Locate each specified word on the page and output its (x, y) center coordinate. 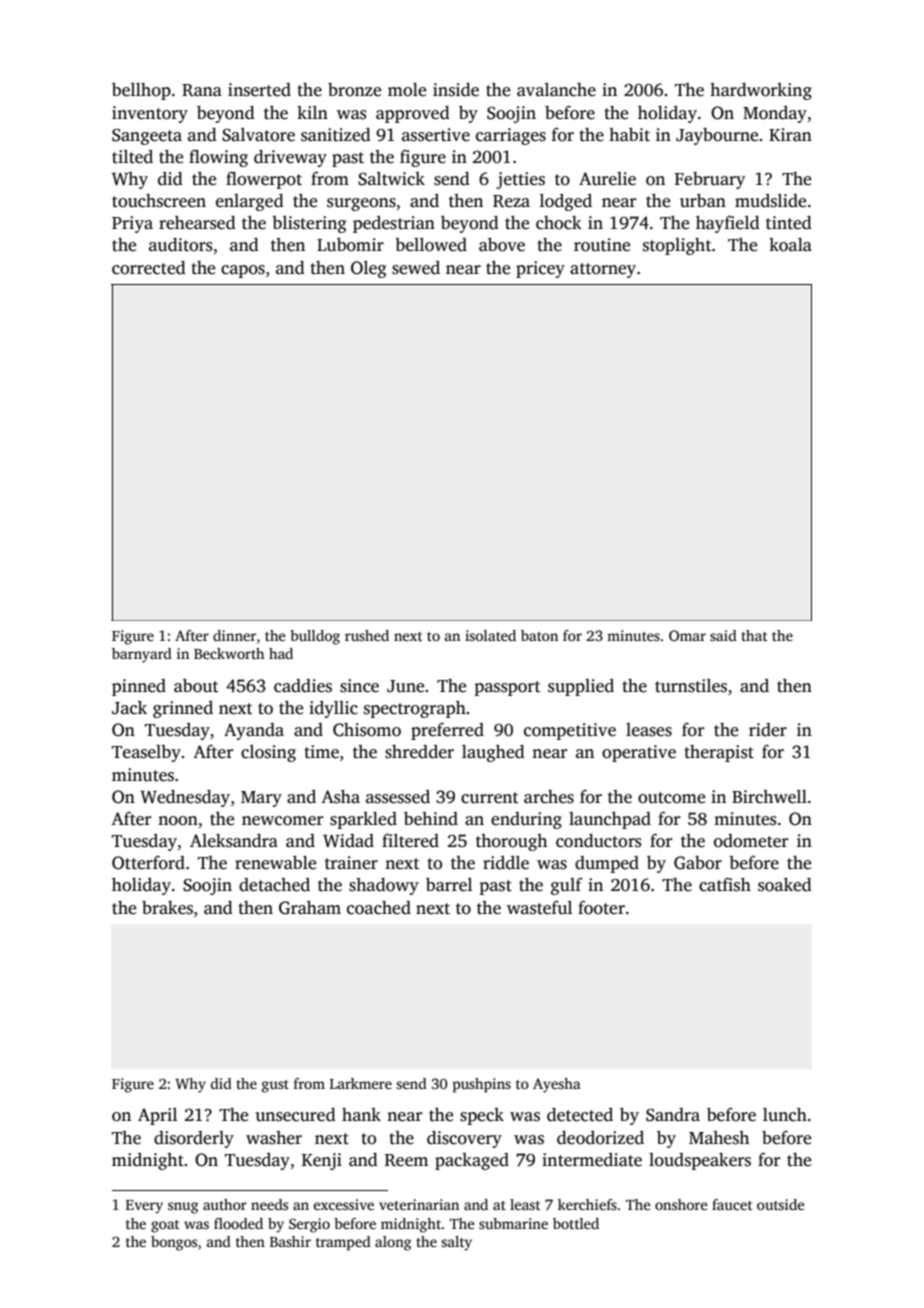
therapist (719, 753)
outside (781, 1204)
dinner (234, 635)
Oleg (368, 269)
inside (456, 90)
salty (456, 1243)
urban (703, 201)
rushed (367, 635)
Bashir (290, 1241)
